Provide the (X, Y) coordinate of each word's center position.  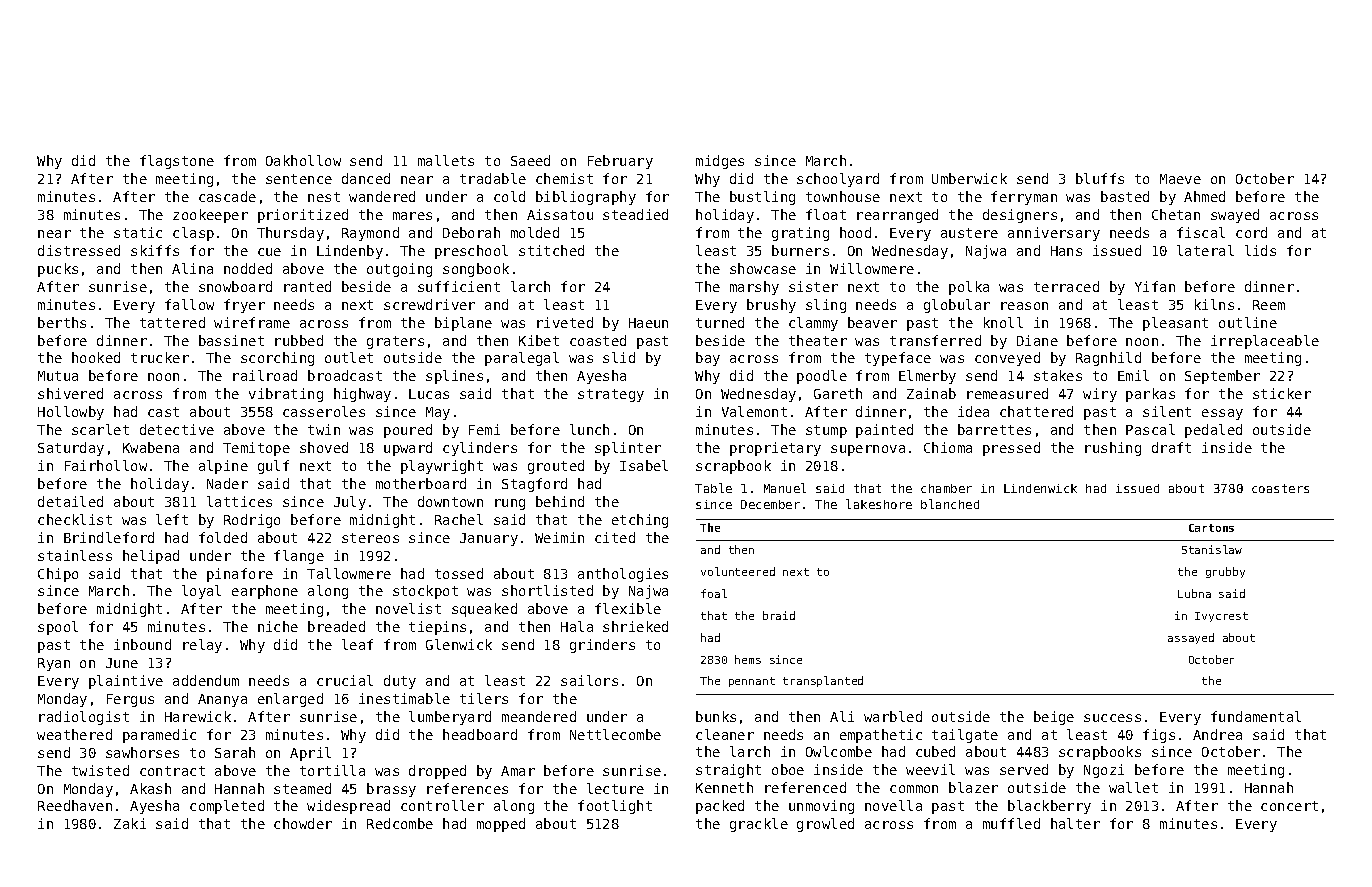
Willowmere (872, 268)
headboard (480, 734)
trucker (160, 357)
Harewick (198, 716)
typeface (898, 359)
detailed (70, 501)
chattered (1036, 411)
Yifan (1155, 286)
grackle (759, 825)
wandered (382, 196)
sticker (1282, 393)
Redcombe (400, 823)
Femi (484, 429)
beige (1054, 718)
